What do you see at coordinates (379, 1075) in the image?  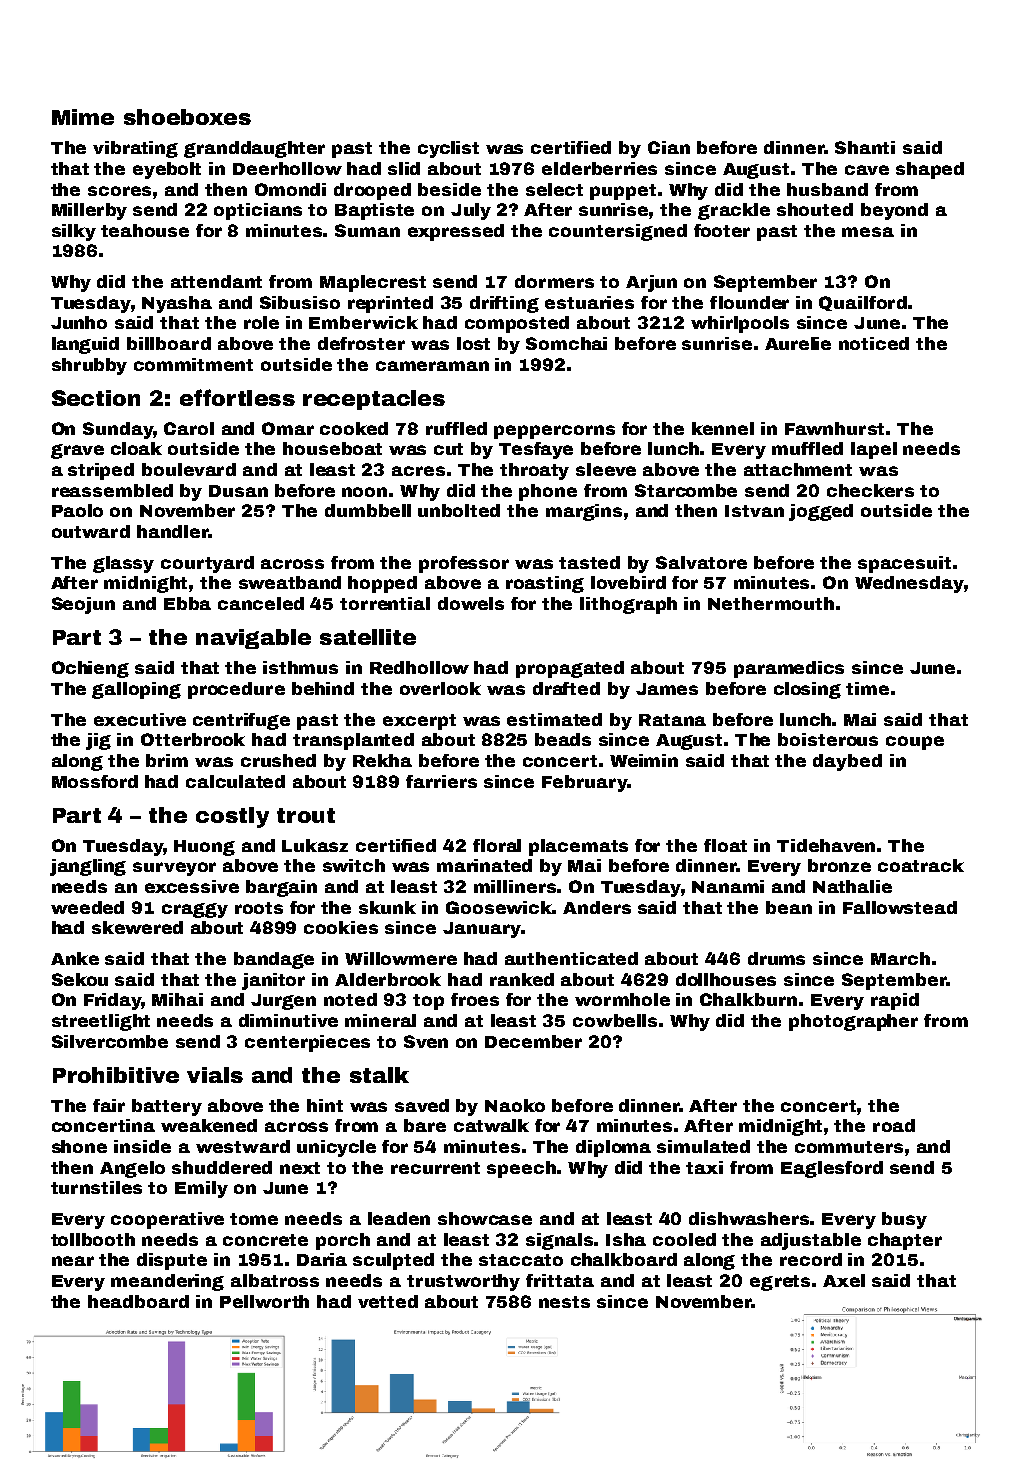 I see `stalk` at bounding box center [379, 1075].
